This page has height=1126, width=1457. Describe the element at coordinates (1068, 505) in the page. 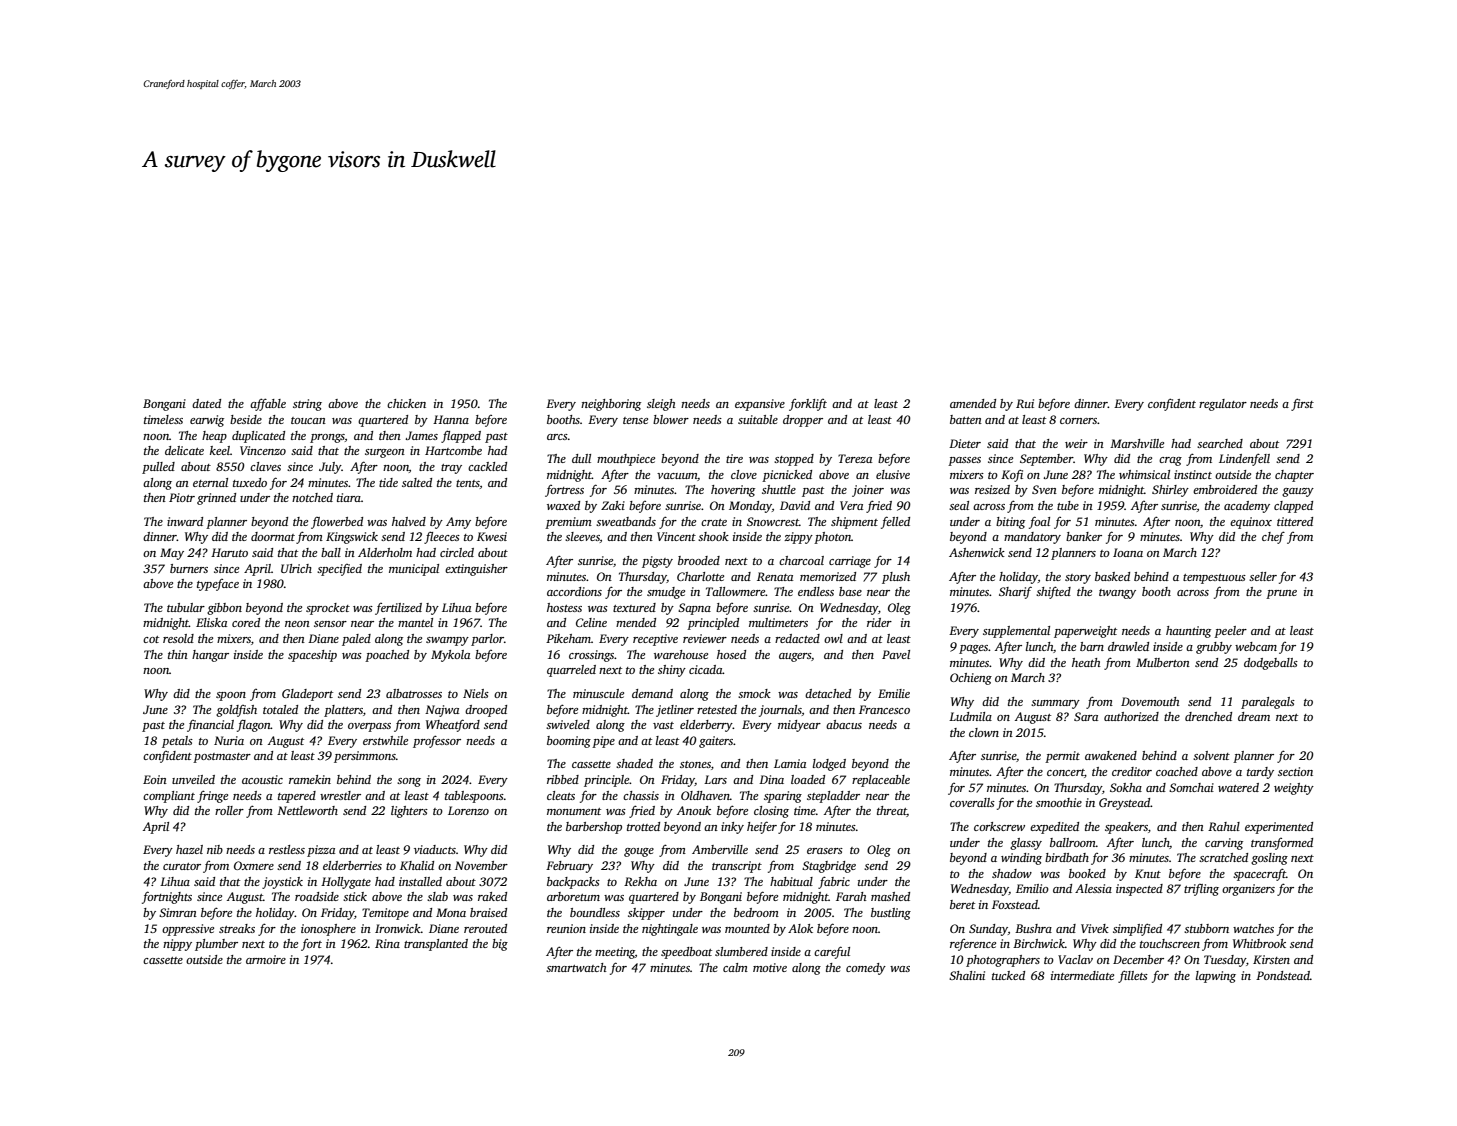

I see `tube` at that location.
